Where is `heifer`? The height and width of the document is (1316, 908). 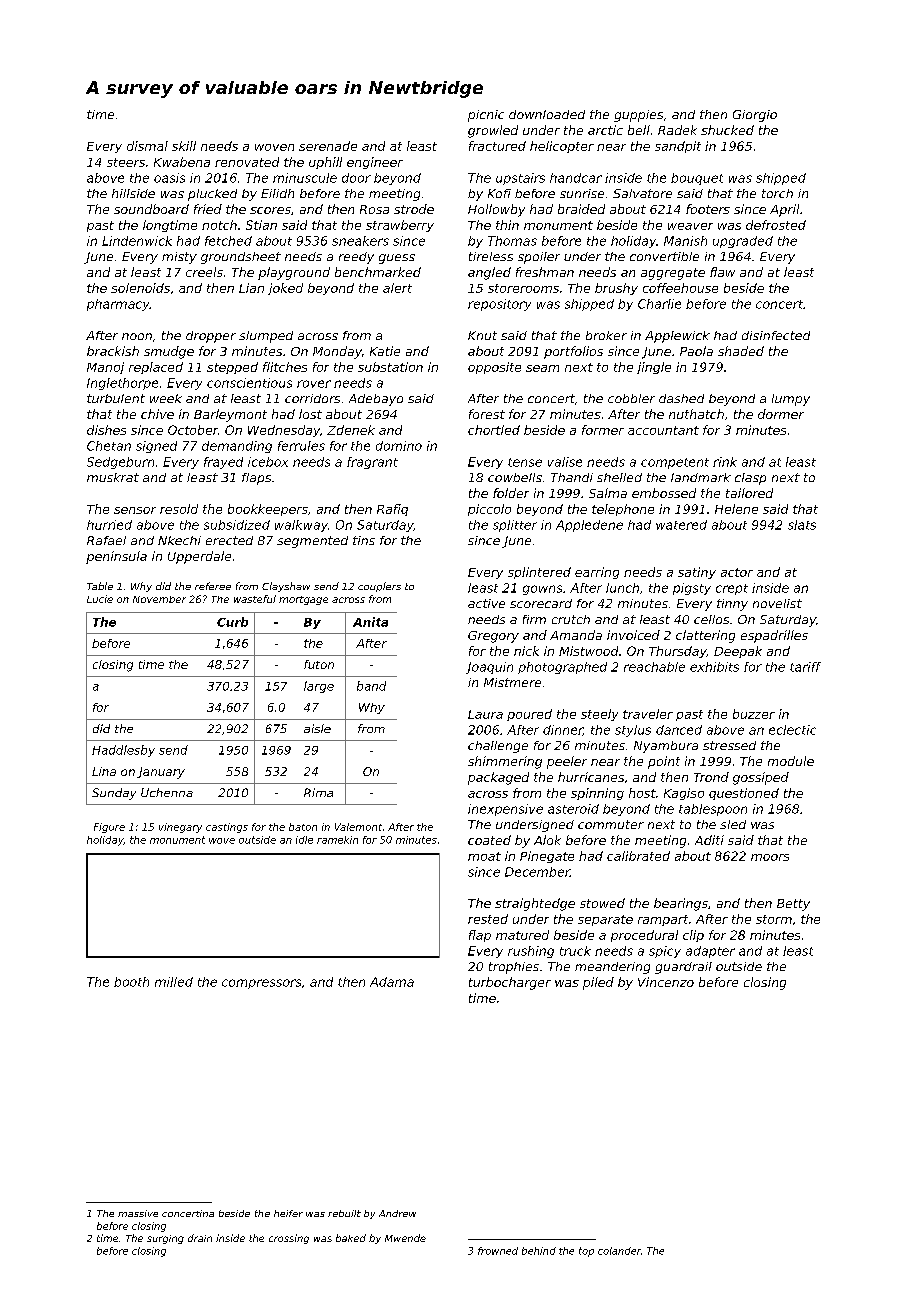 heifer is located at coordinates (288, 1213).
